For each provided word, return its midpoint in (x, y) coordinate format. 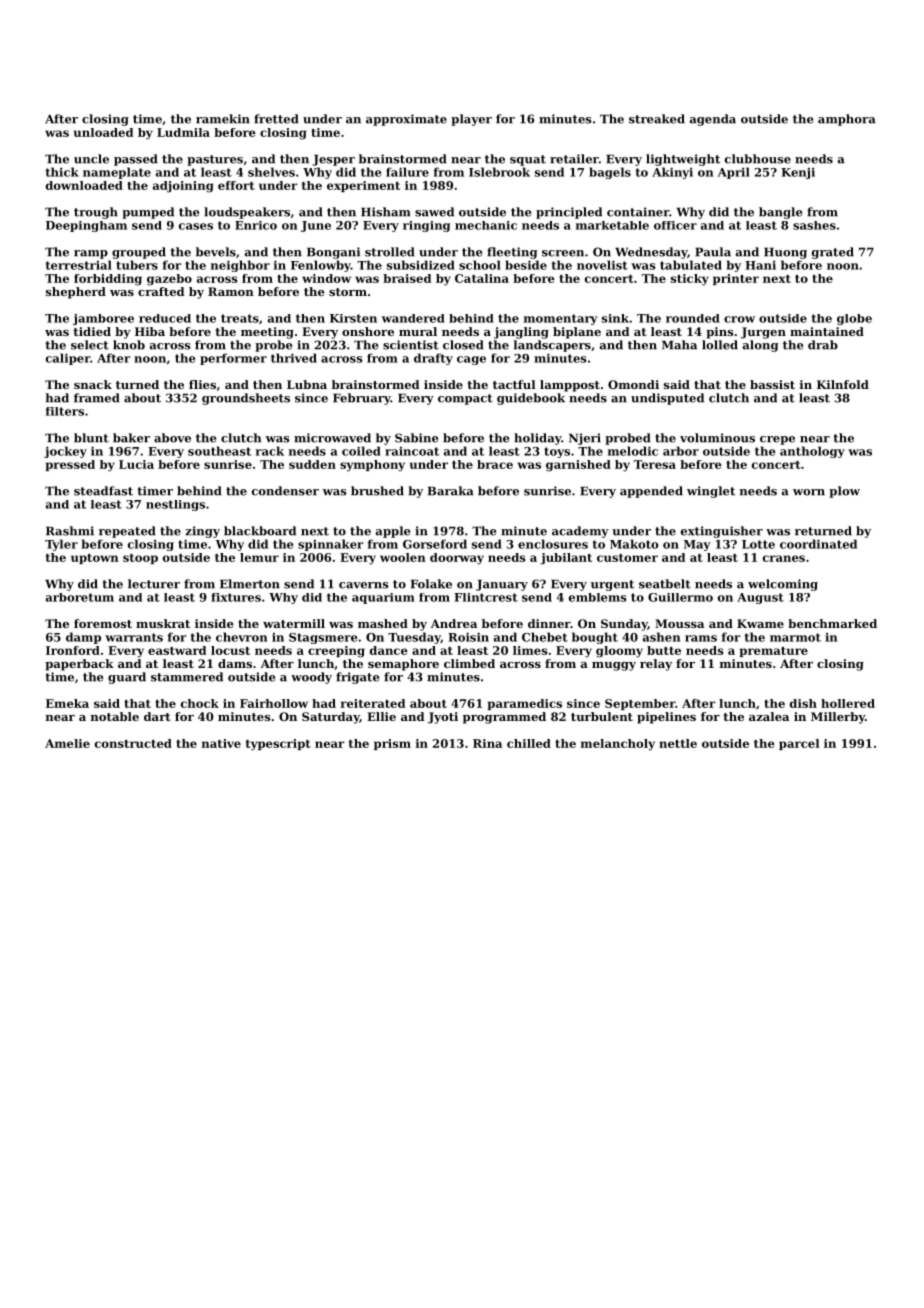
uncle (91, 159)
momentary (561, 319)
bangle (780, 213)
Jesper (333, 160)
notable (115, 716)
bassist (772, 384)
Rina (487, 743)
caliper (68, 359)
